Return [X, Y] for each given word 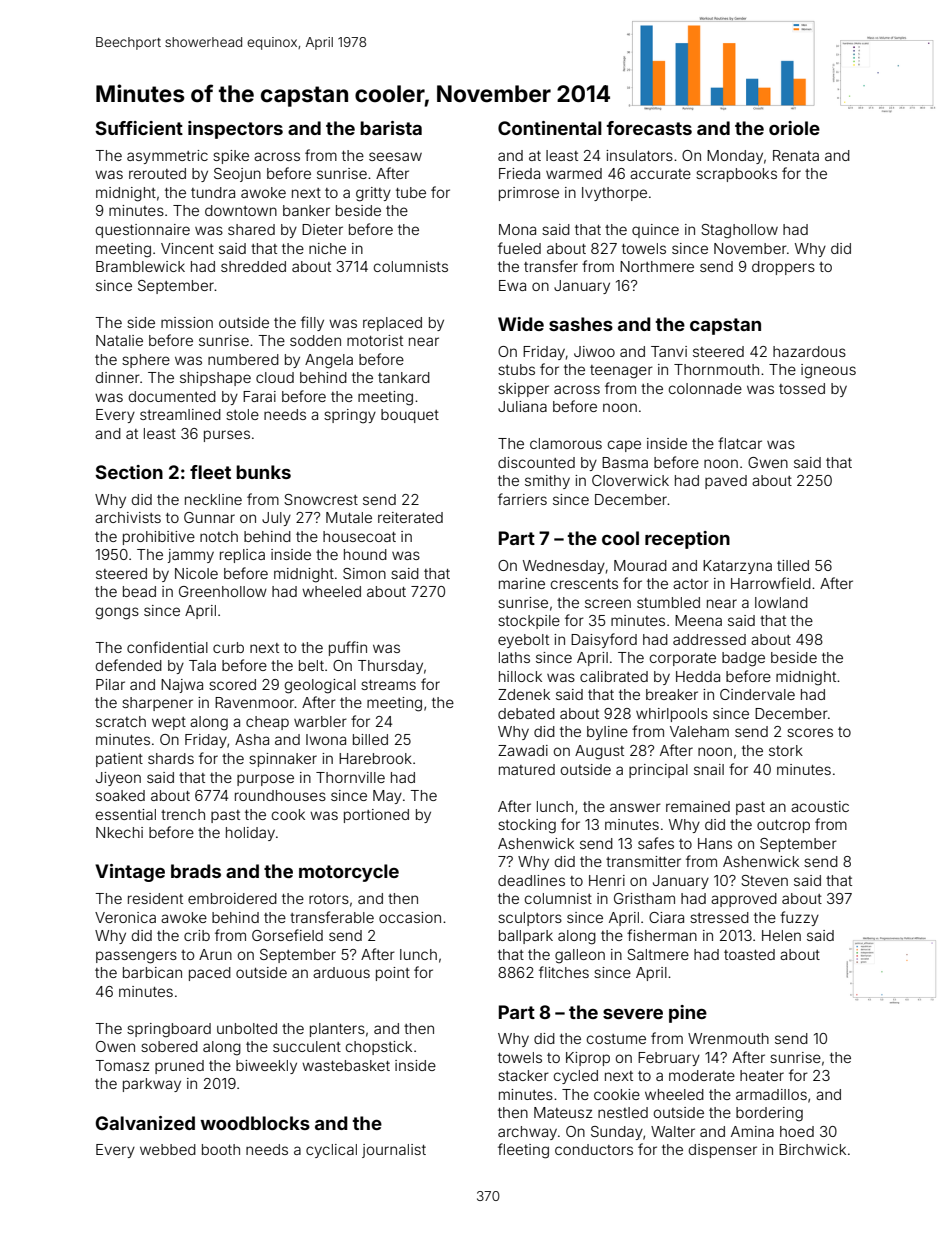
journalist [394, 1151]
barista [391, 128]
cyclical [331, 1151]
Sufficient [139, 128]
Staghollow [739, 231]
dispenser [723, 1151]
